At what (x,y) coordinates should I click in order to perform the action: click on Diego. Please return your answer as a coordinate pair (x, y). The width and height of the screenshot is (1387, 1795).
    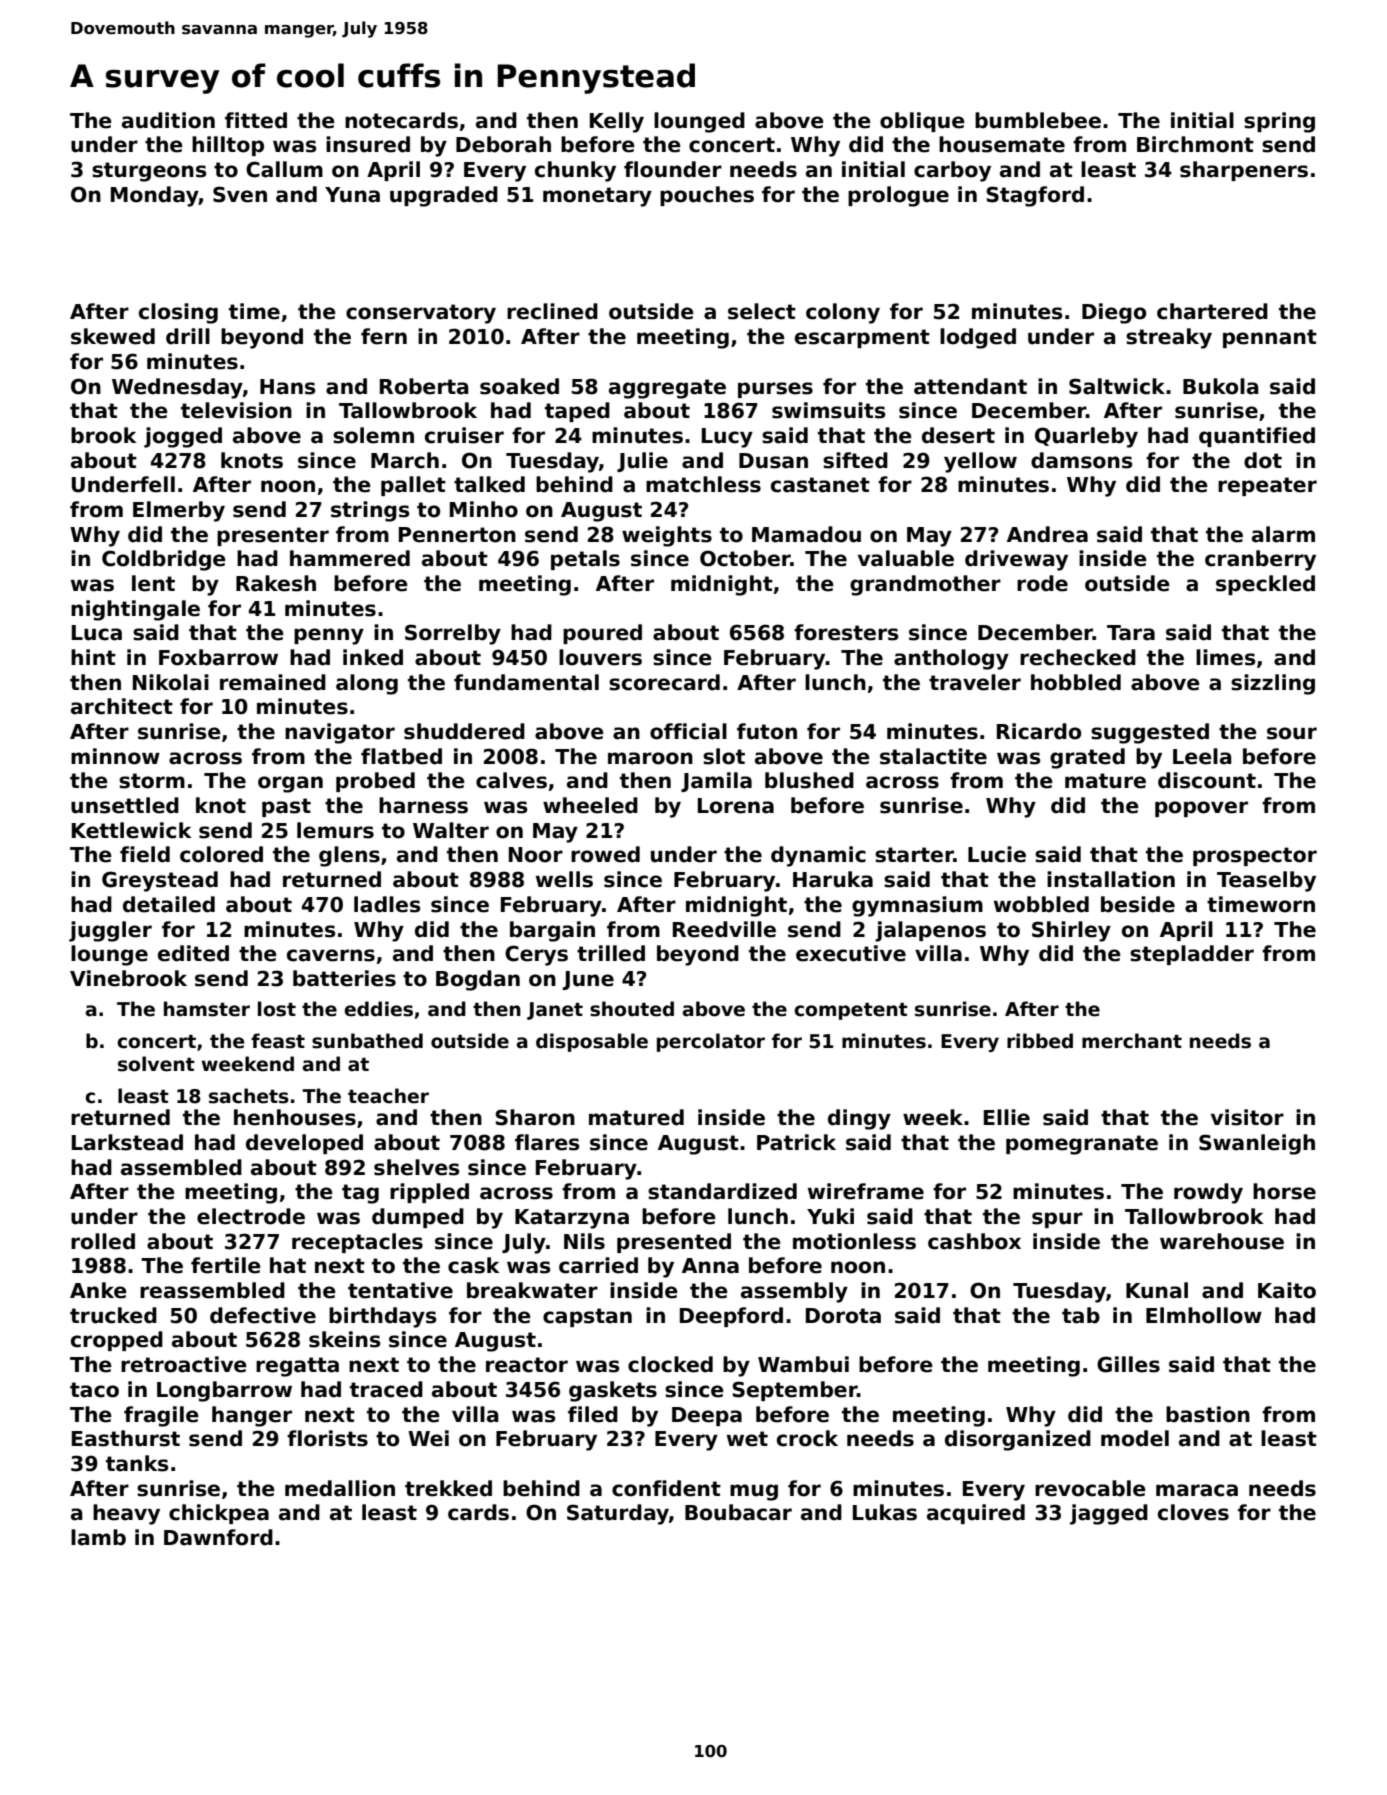
    Looking at the image, I should click on (1114, 313).
